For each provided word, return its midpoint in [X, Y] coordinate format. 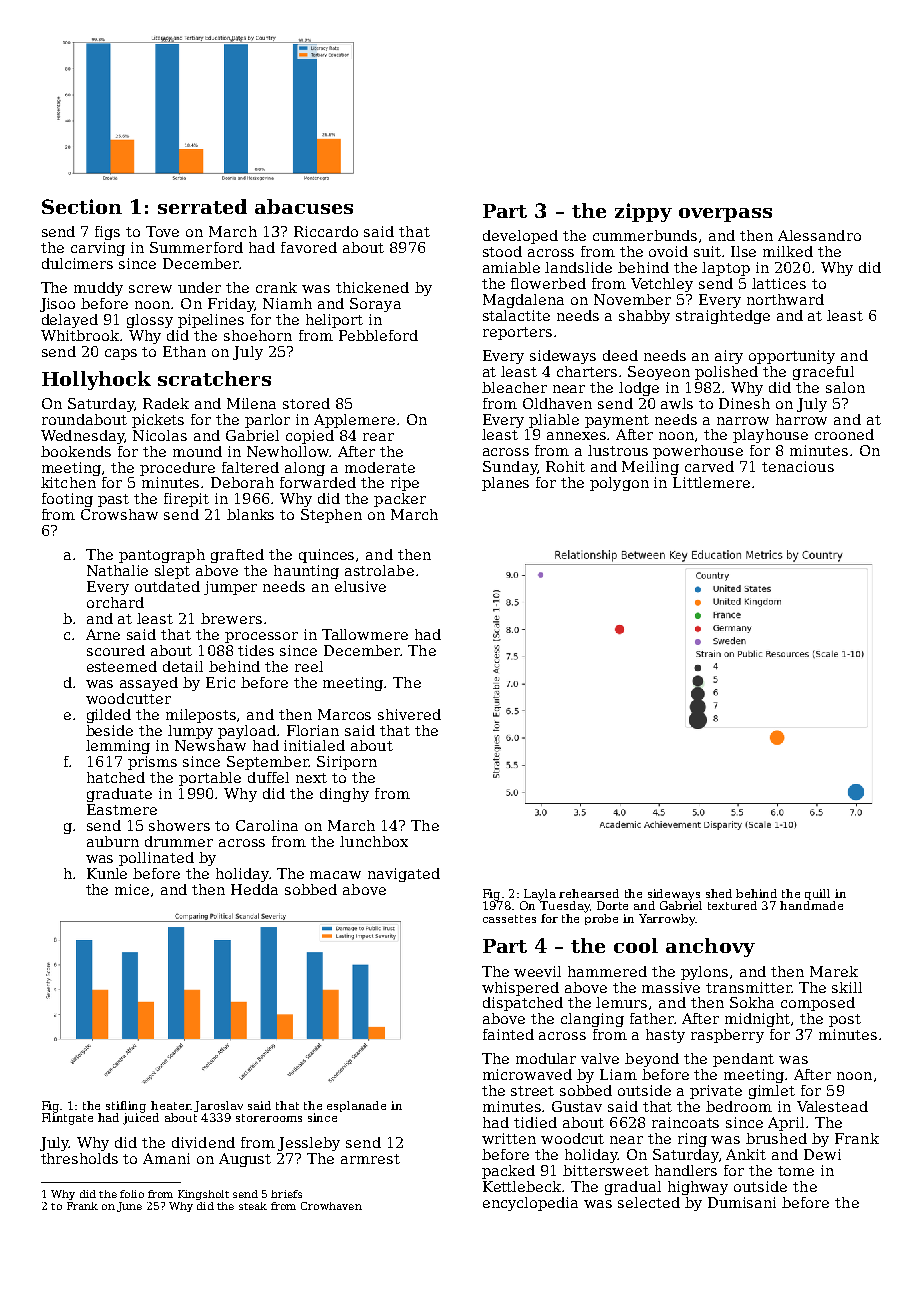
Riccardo [326, 231]
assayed [149, 684]
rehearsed [589, 893]
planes [505, 484]
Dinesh [744, 403]
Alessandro [819, 235]
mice [132, 889]
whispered [520, 989]
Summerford [196, 247]
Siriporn [347, 763]
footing [67, 500]
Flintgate [67, 1119]
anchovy [710, 947]
